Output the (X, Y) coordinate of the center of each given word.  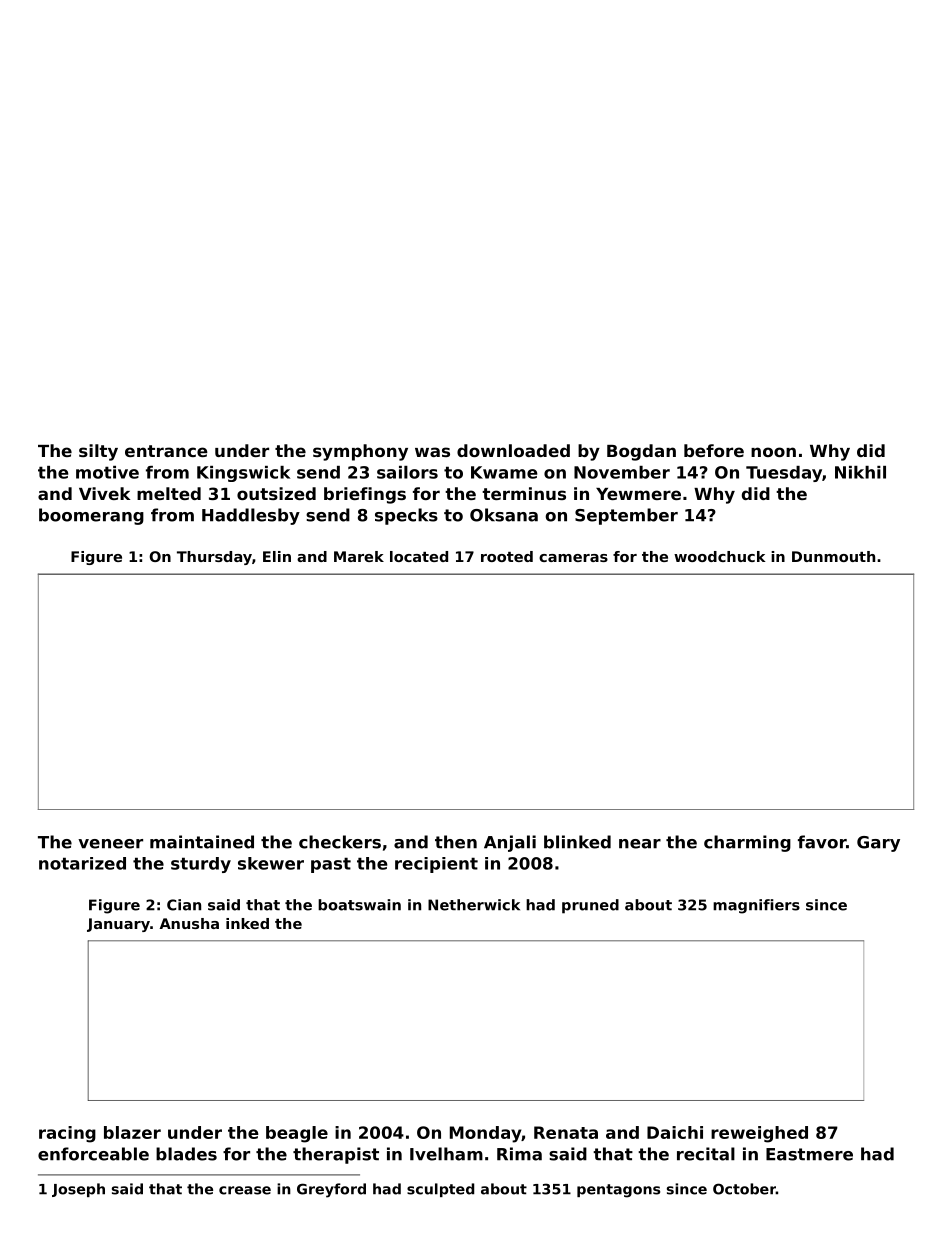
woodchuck (720, 556)
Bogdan (641, 452)
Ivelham (446, 1154)
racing (67, 1134)
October (744, 1189)
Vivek (104, 493)
